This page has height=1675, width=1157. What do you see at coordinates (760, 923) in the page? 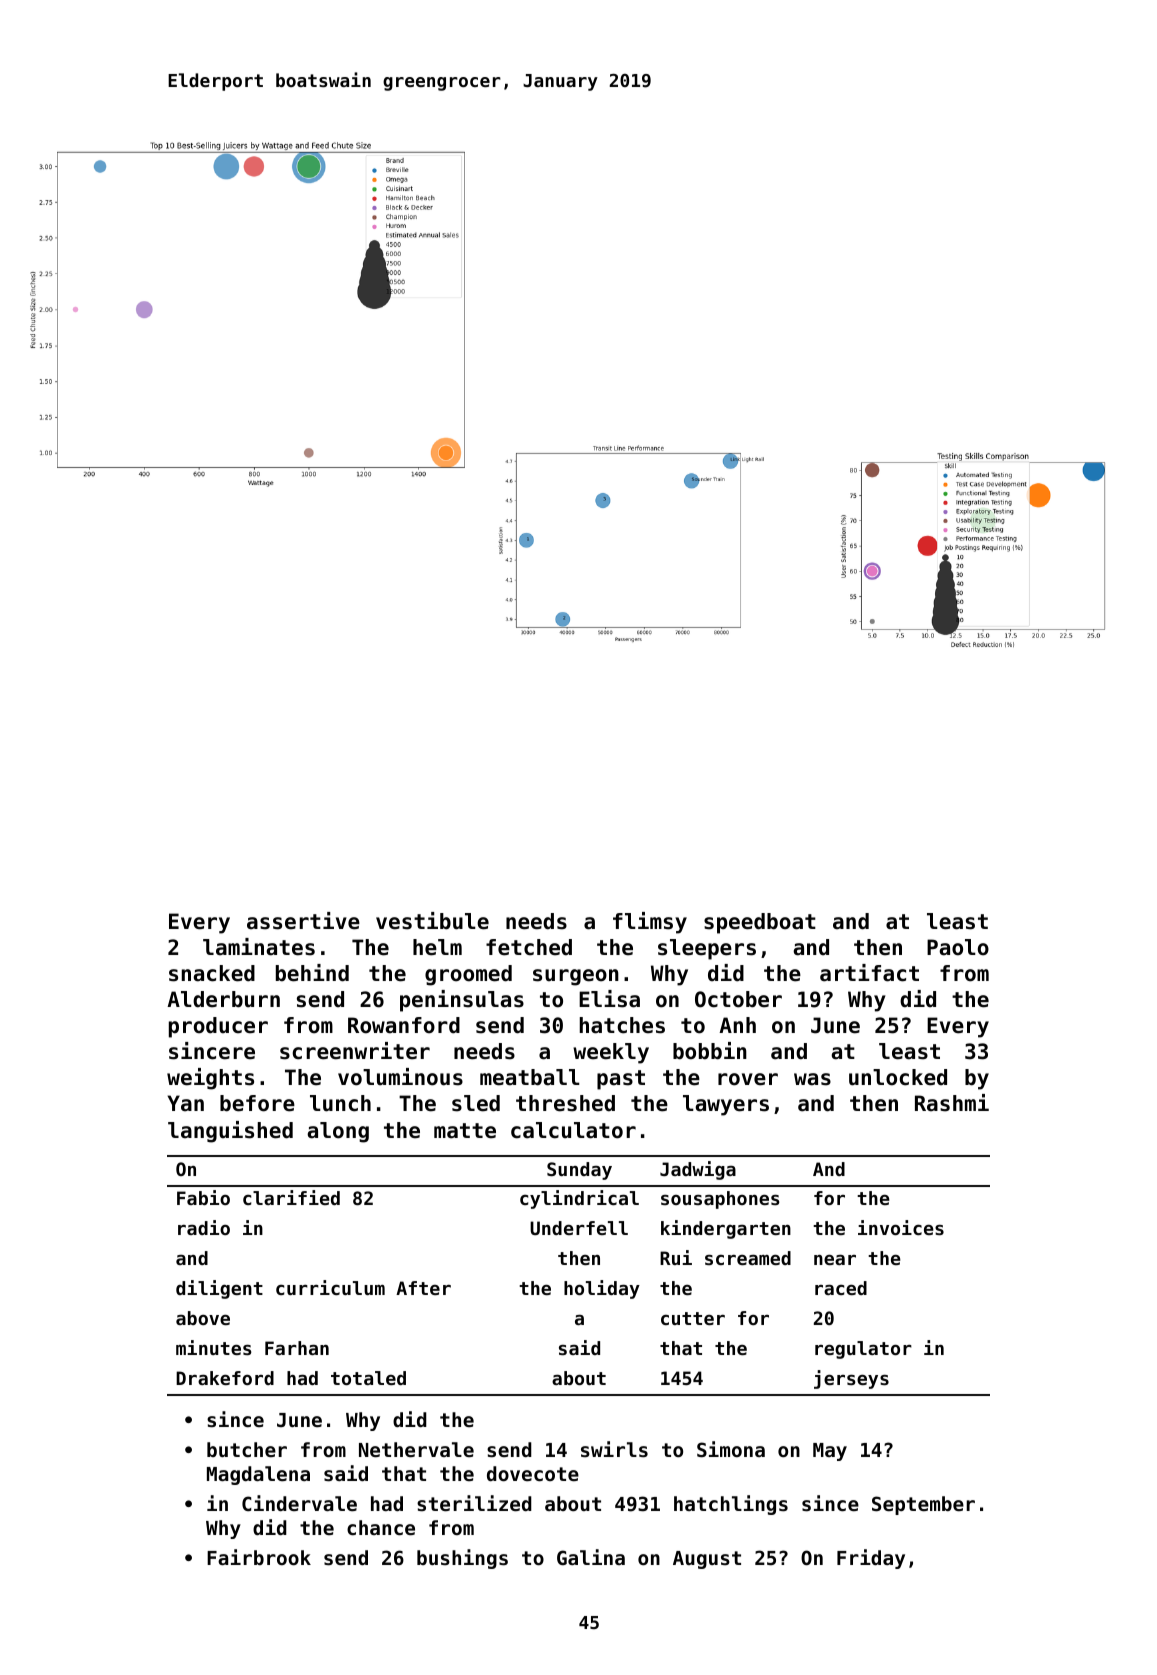
I see `speedboat` at bounding box center [760, 923].
